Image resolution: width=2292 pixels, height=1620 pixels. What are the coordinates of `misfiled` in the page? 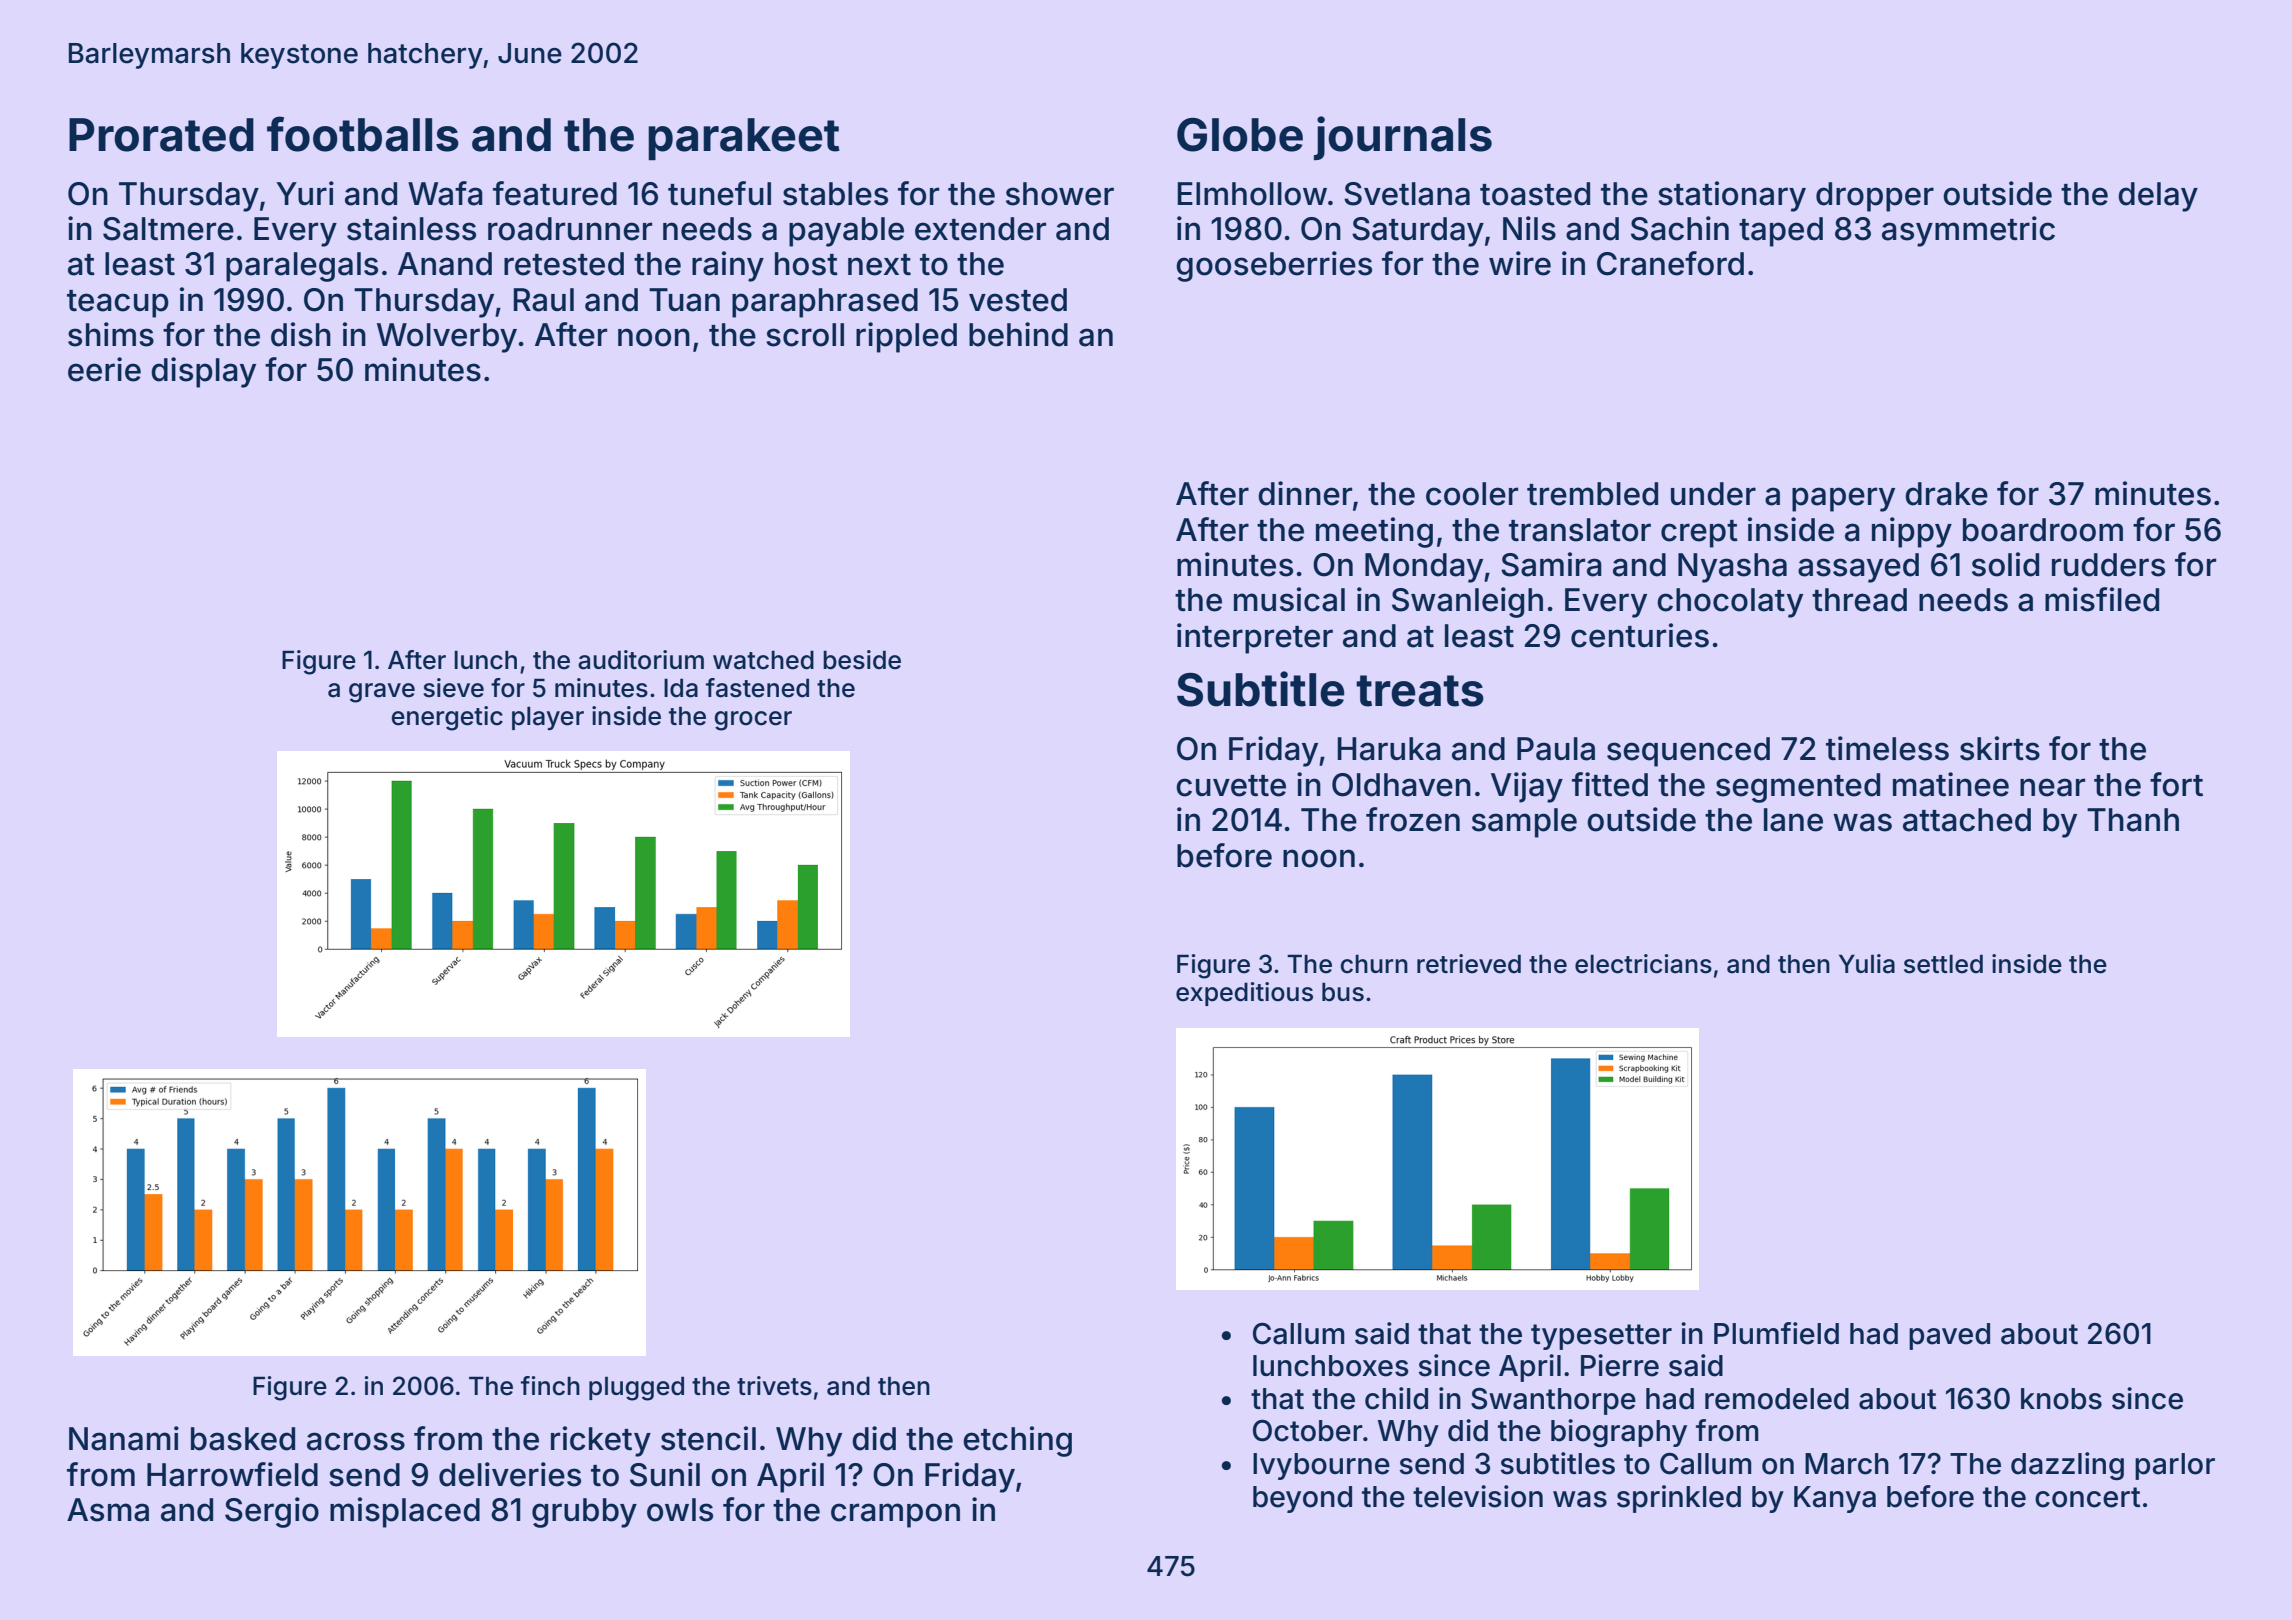 It's located at (2102, 599).
